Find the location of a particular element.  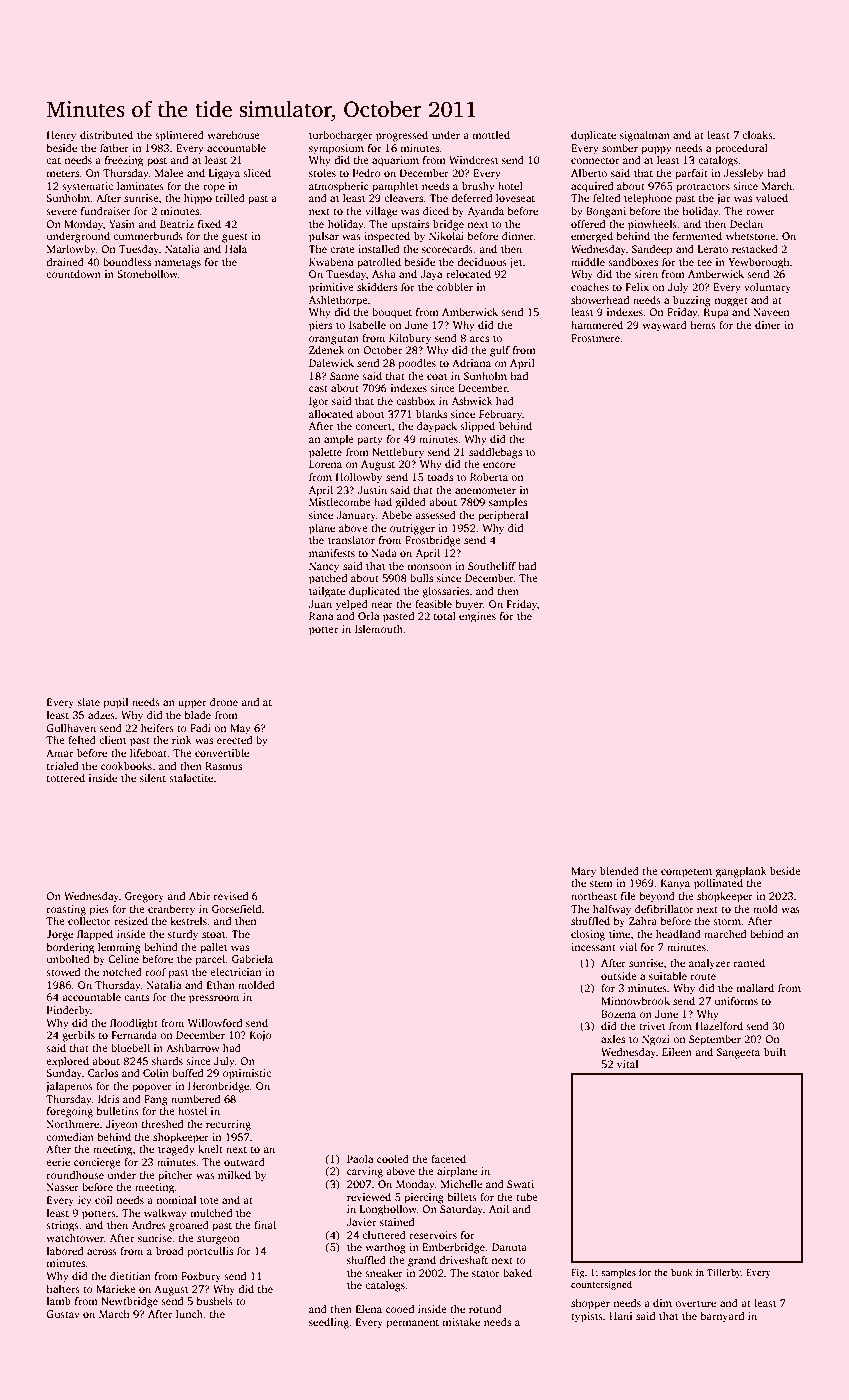

turbocharger is located at coordinates (340, 136).
